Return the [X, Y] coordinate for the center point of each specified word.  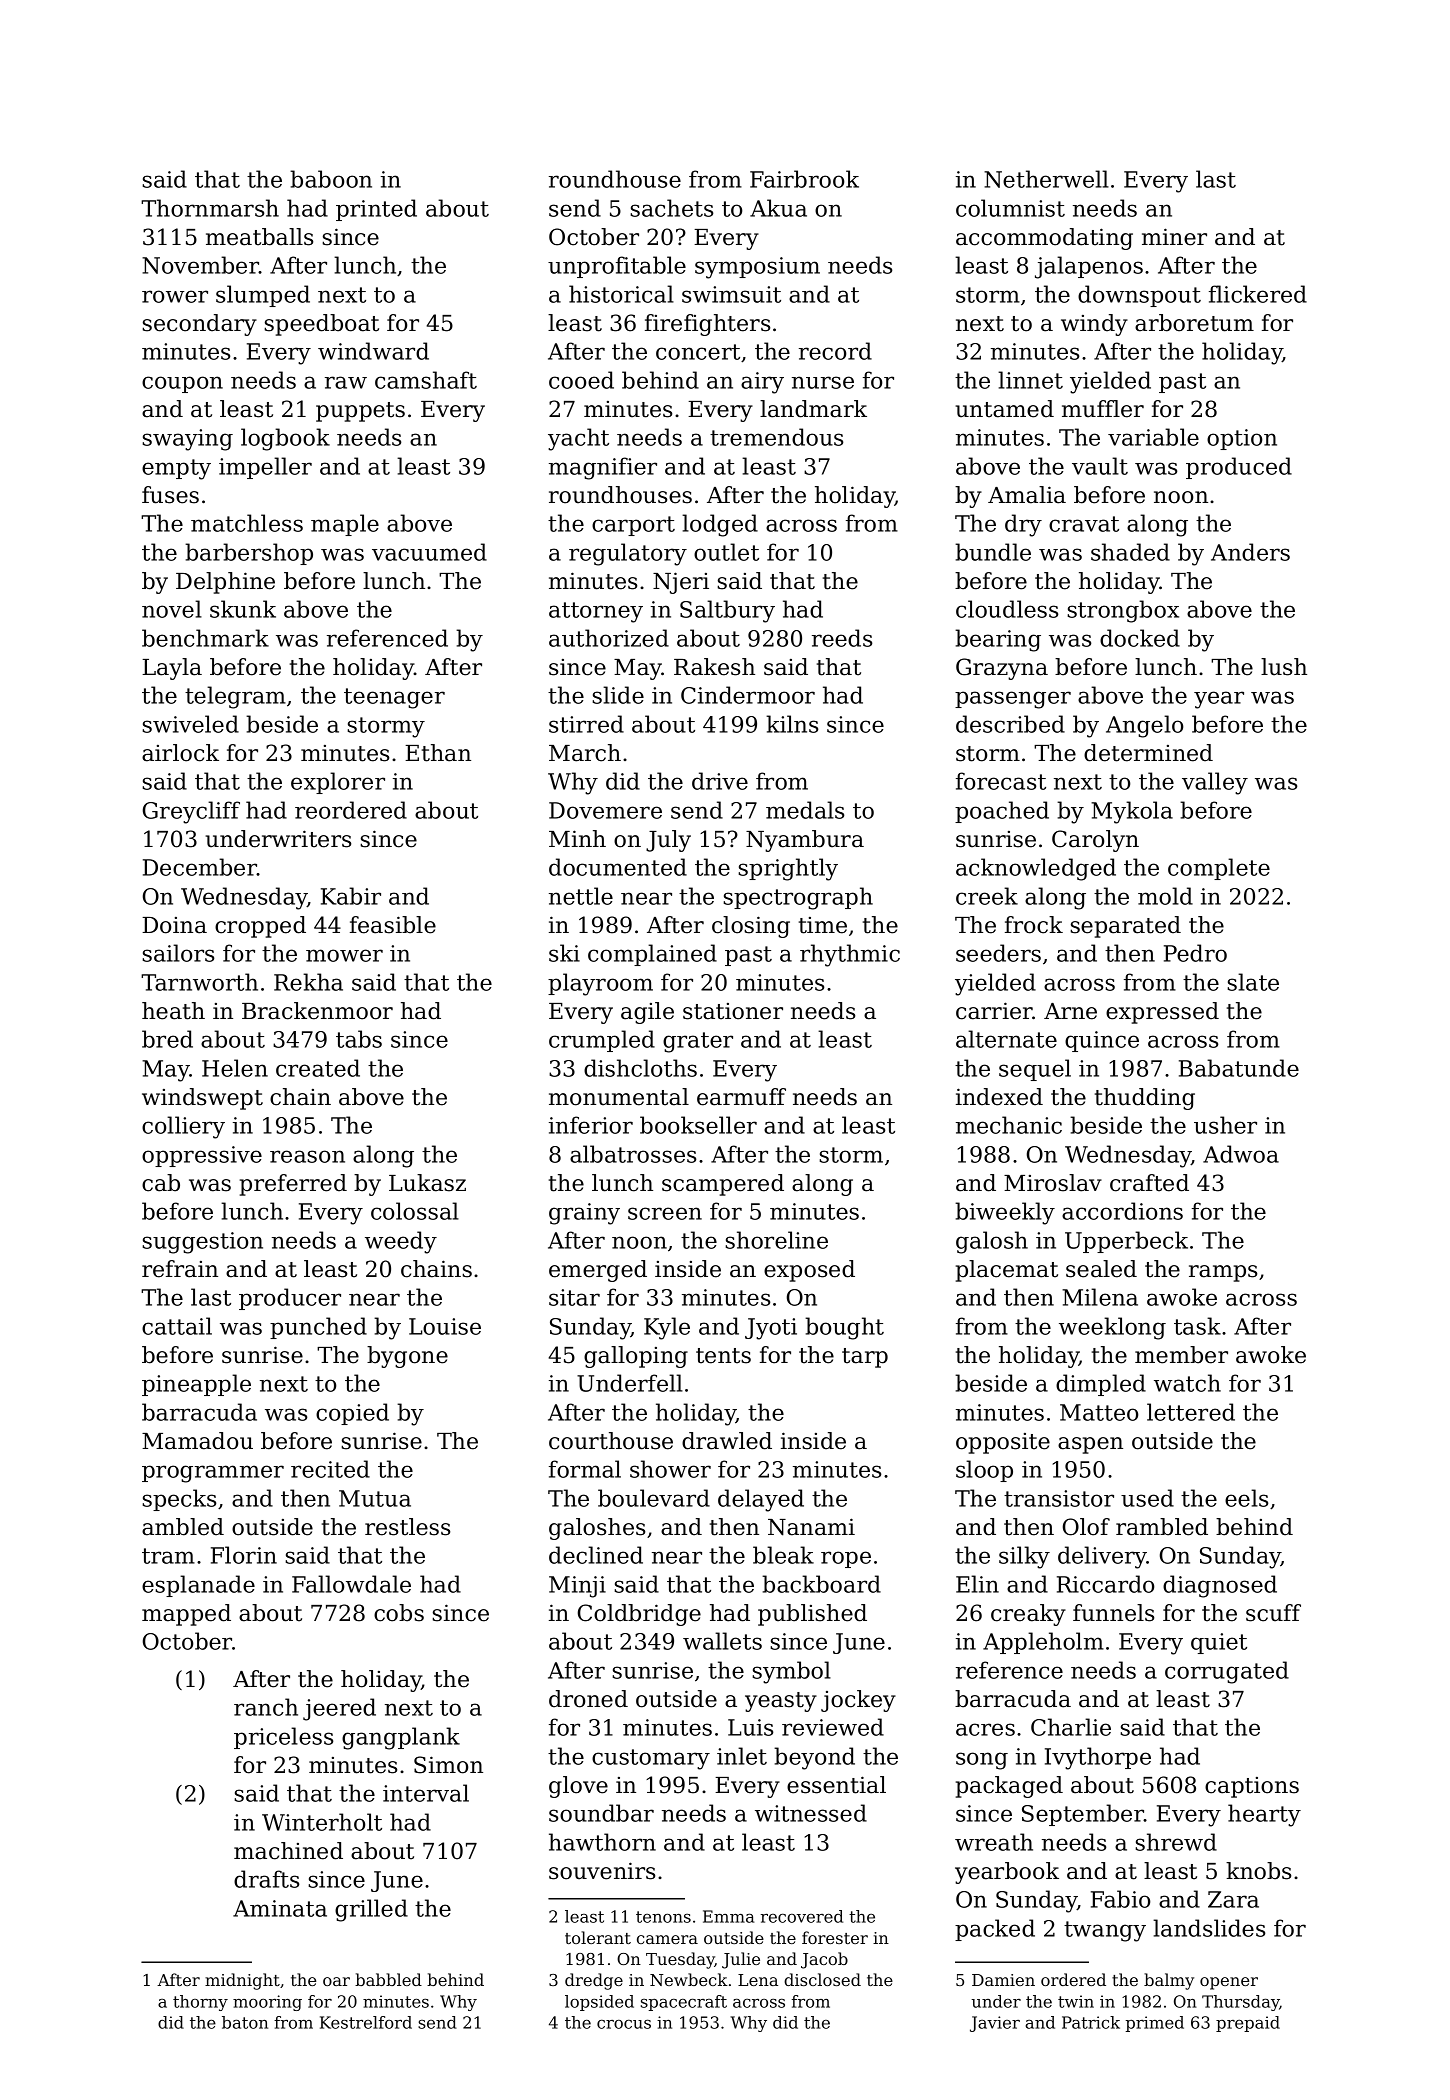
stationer [733, 1011]
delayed [761, 1500]
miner [1174, 237]
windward [373, 351]
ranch [266, 1707]
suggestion [202, 1243]
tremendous [776, 437]
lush [1284, 667]
